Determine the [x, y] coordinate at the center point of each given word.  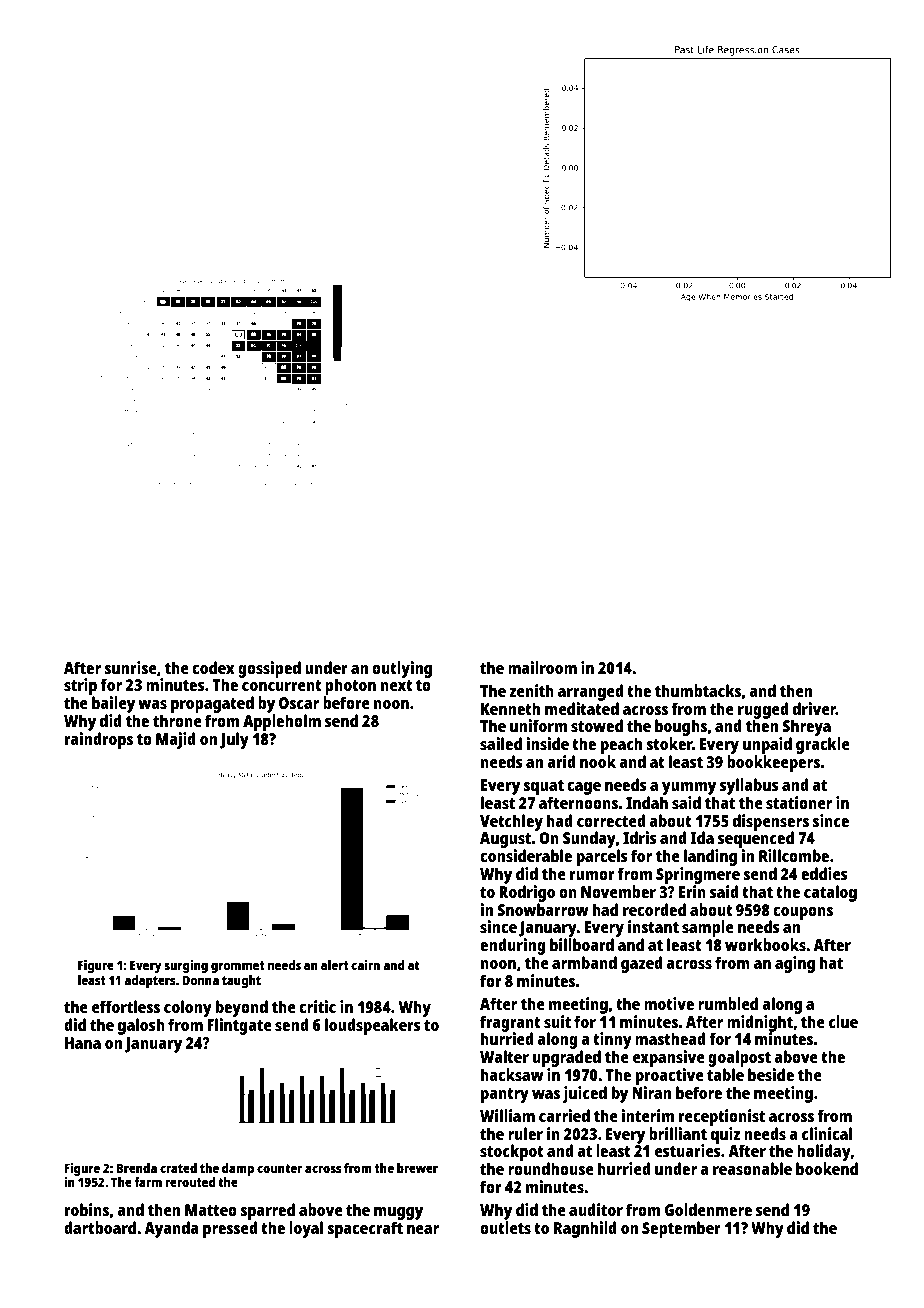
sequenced [756, 839]
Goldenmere [708, 1209]
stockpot [512, 1152]
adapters [150, 981]
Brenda [136, 1168]
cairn [365, 965]
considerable [526, 855]
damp [238, 1169]
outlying [402, 669]
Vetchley [511, 822]
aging [795, 964]
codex [213, 667]
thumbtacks [698, 690]
